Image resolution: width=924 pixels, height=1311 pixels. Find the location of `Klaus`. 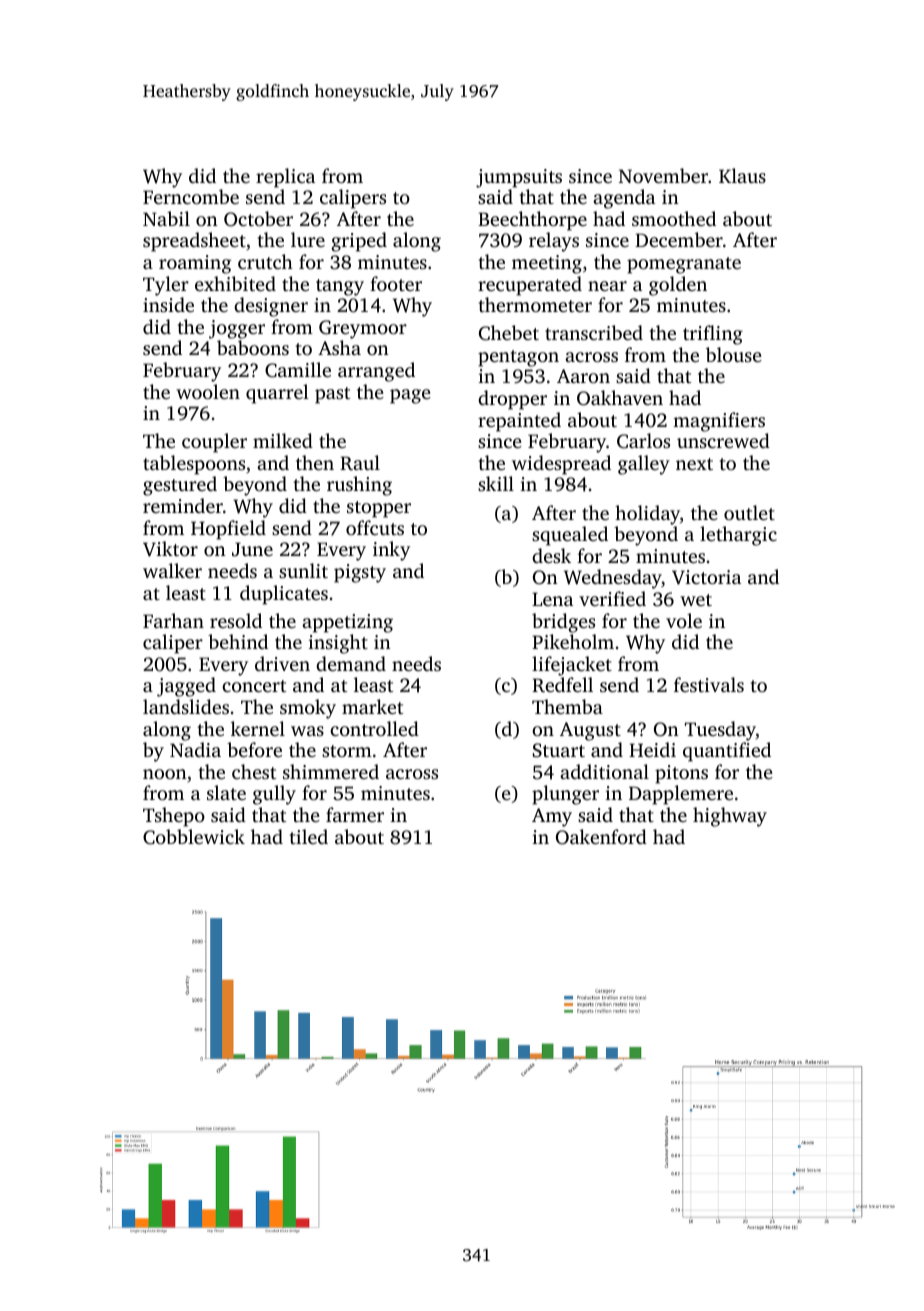

Klaus is located at coordinates (742, 175).
